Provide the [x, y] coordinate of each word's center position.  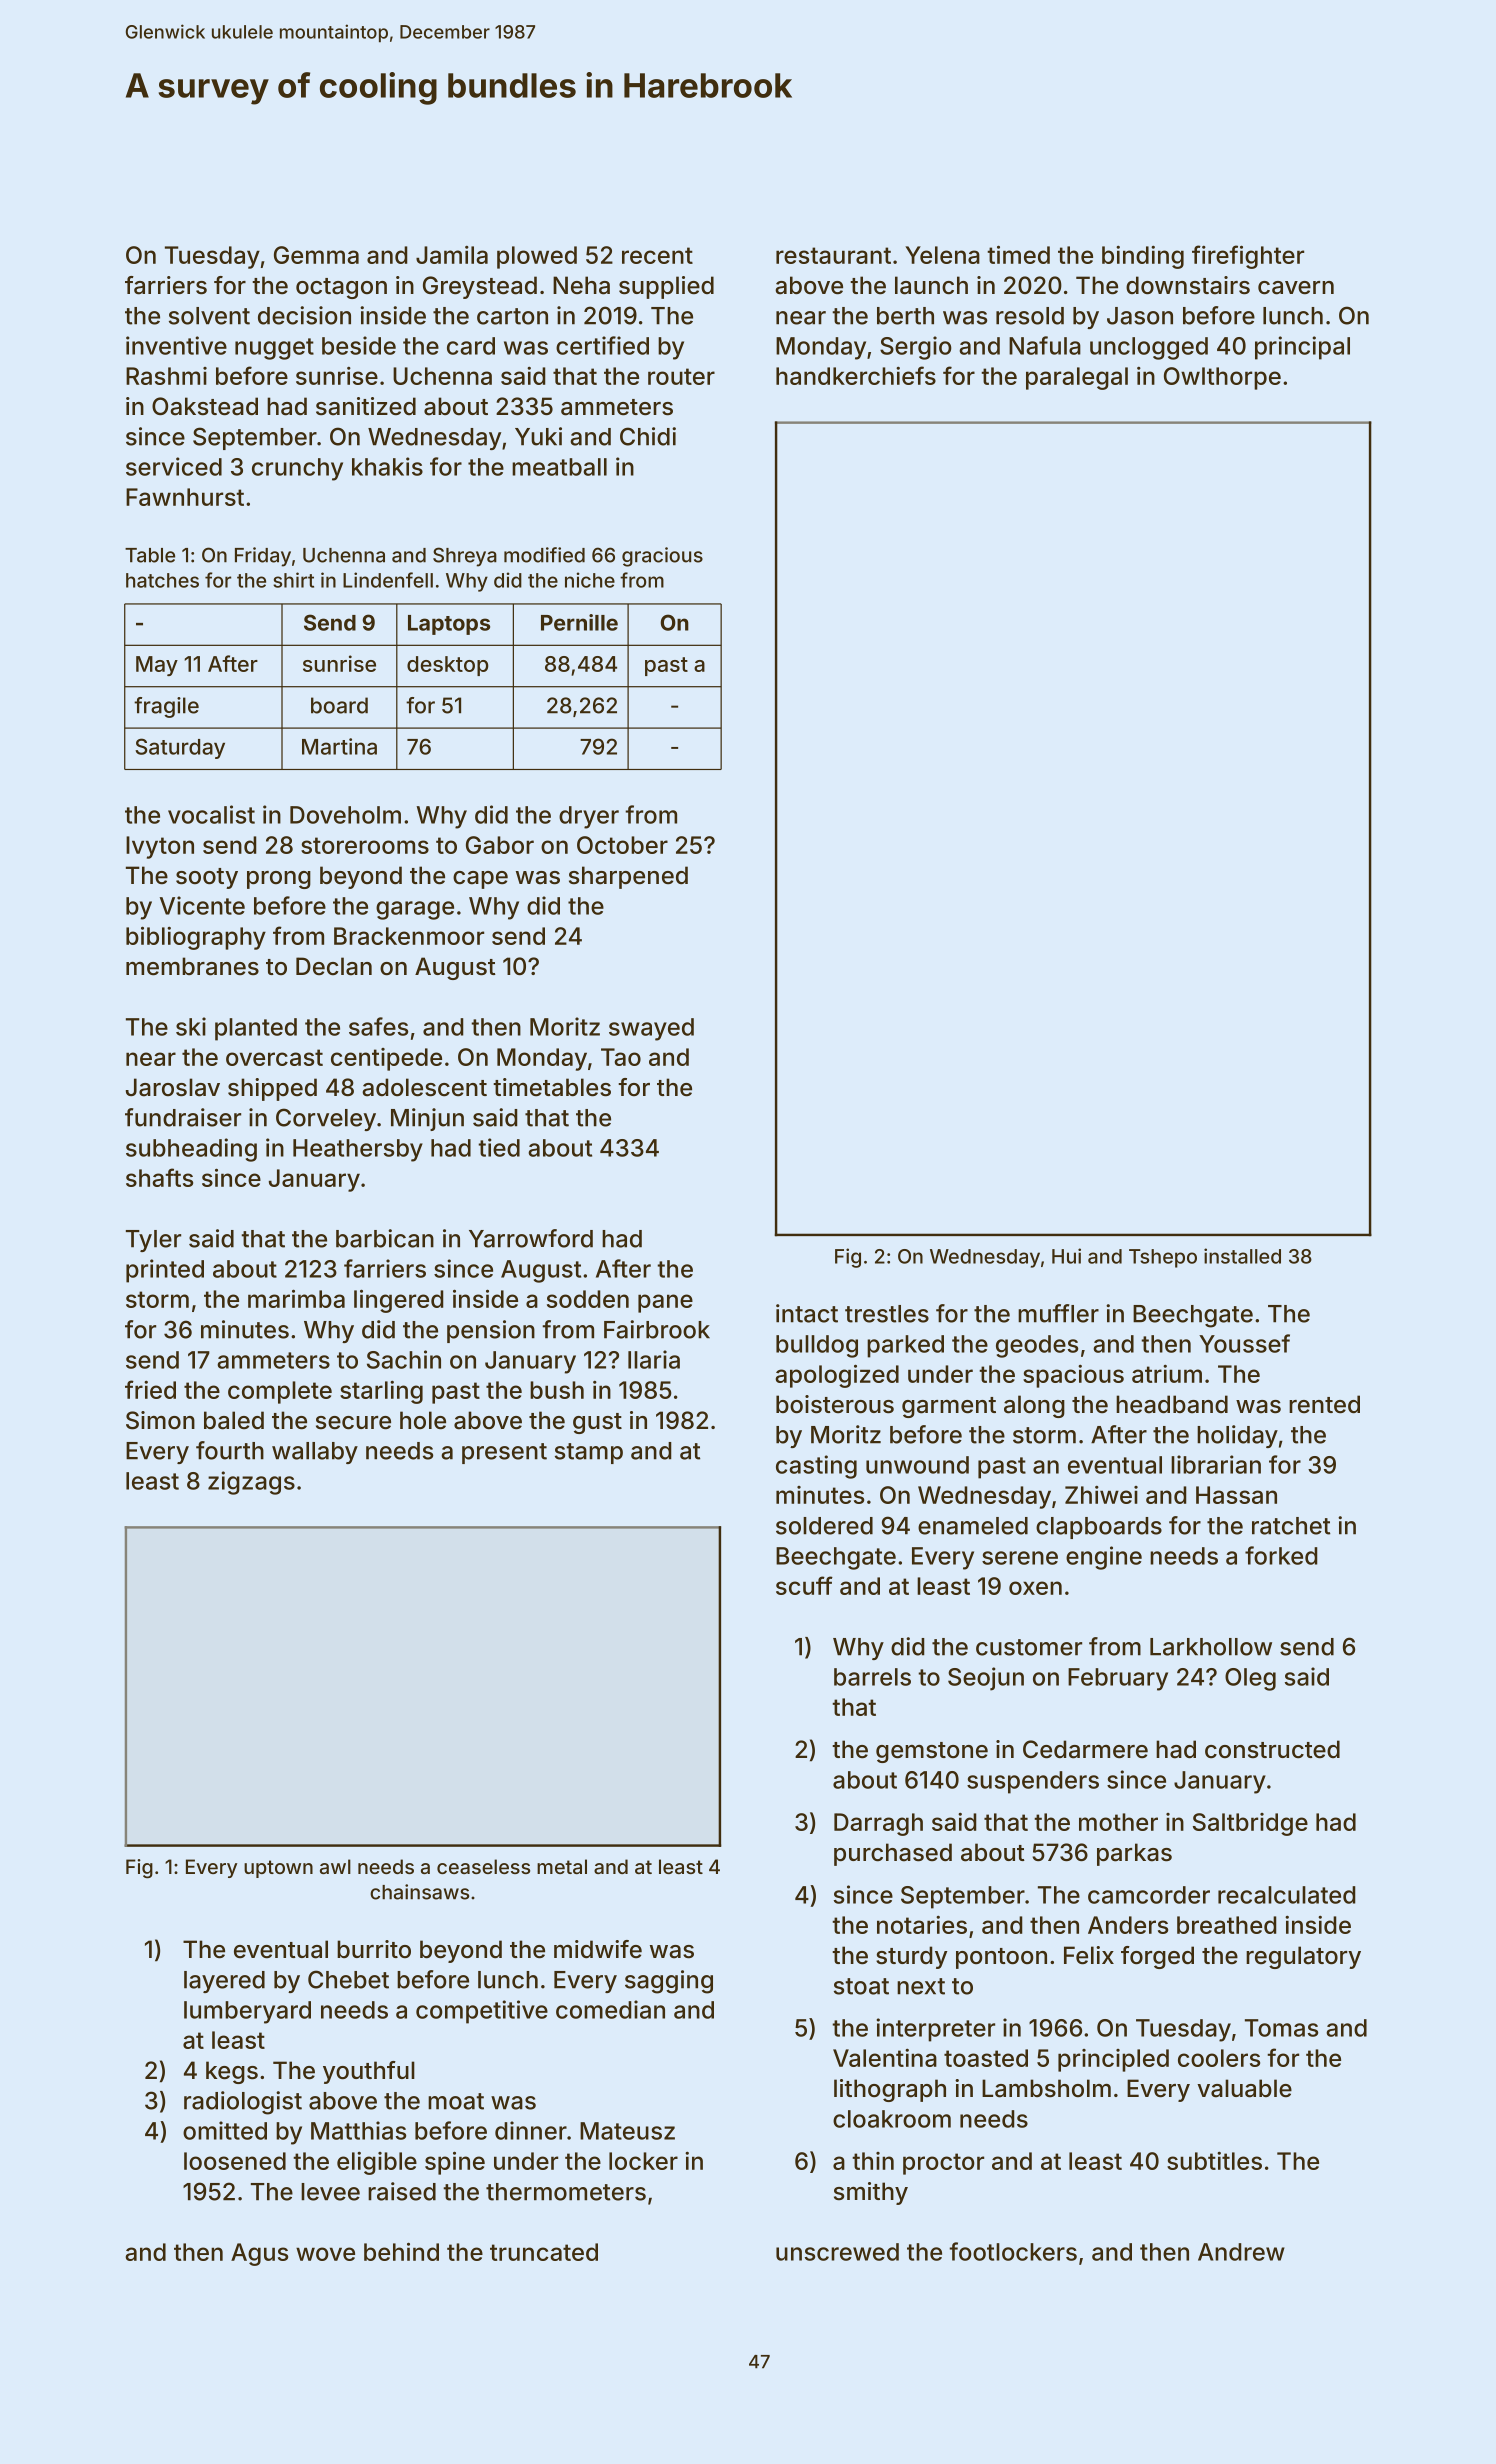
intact [807, 1313]
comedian [610, 2009]
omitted [225, 2130]
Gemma [316, 255]
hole [423, 1420]
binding [1143, 257]
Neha [581, 285]
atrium [1167, 1374]
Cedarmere [1085, 1749]
